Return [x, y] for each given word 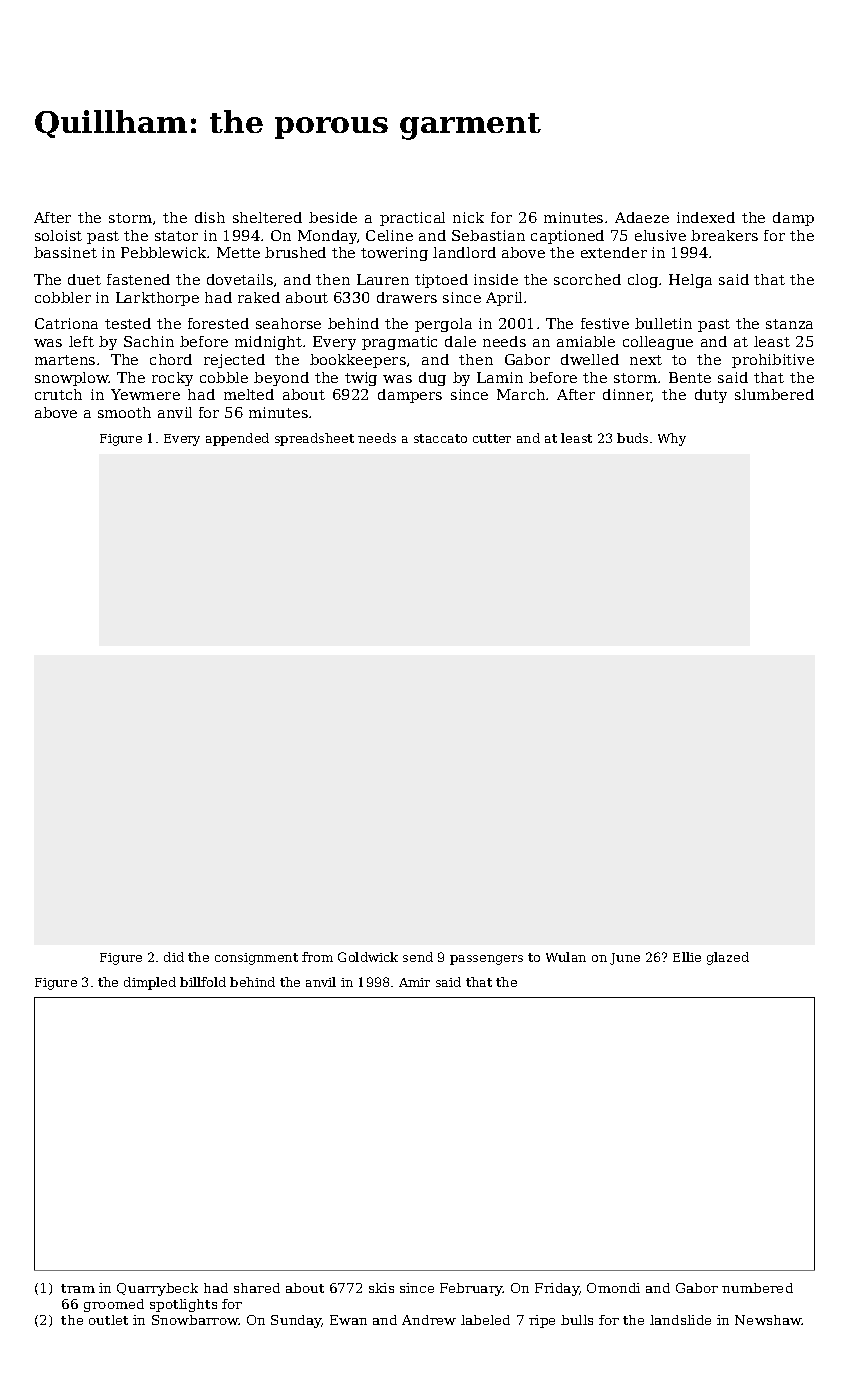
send [418, 957]
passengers [486, 960]
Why [672, 439]
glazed [728, 958]
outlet [108, 1320]
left [81, 341]
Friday [557, 1289]
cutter [492, 438]
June [625, 959]
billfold [203, 982]
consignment [256, 959]
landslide [680, 1320]
